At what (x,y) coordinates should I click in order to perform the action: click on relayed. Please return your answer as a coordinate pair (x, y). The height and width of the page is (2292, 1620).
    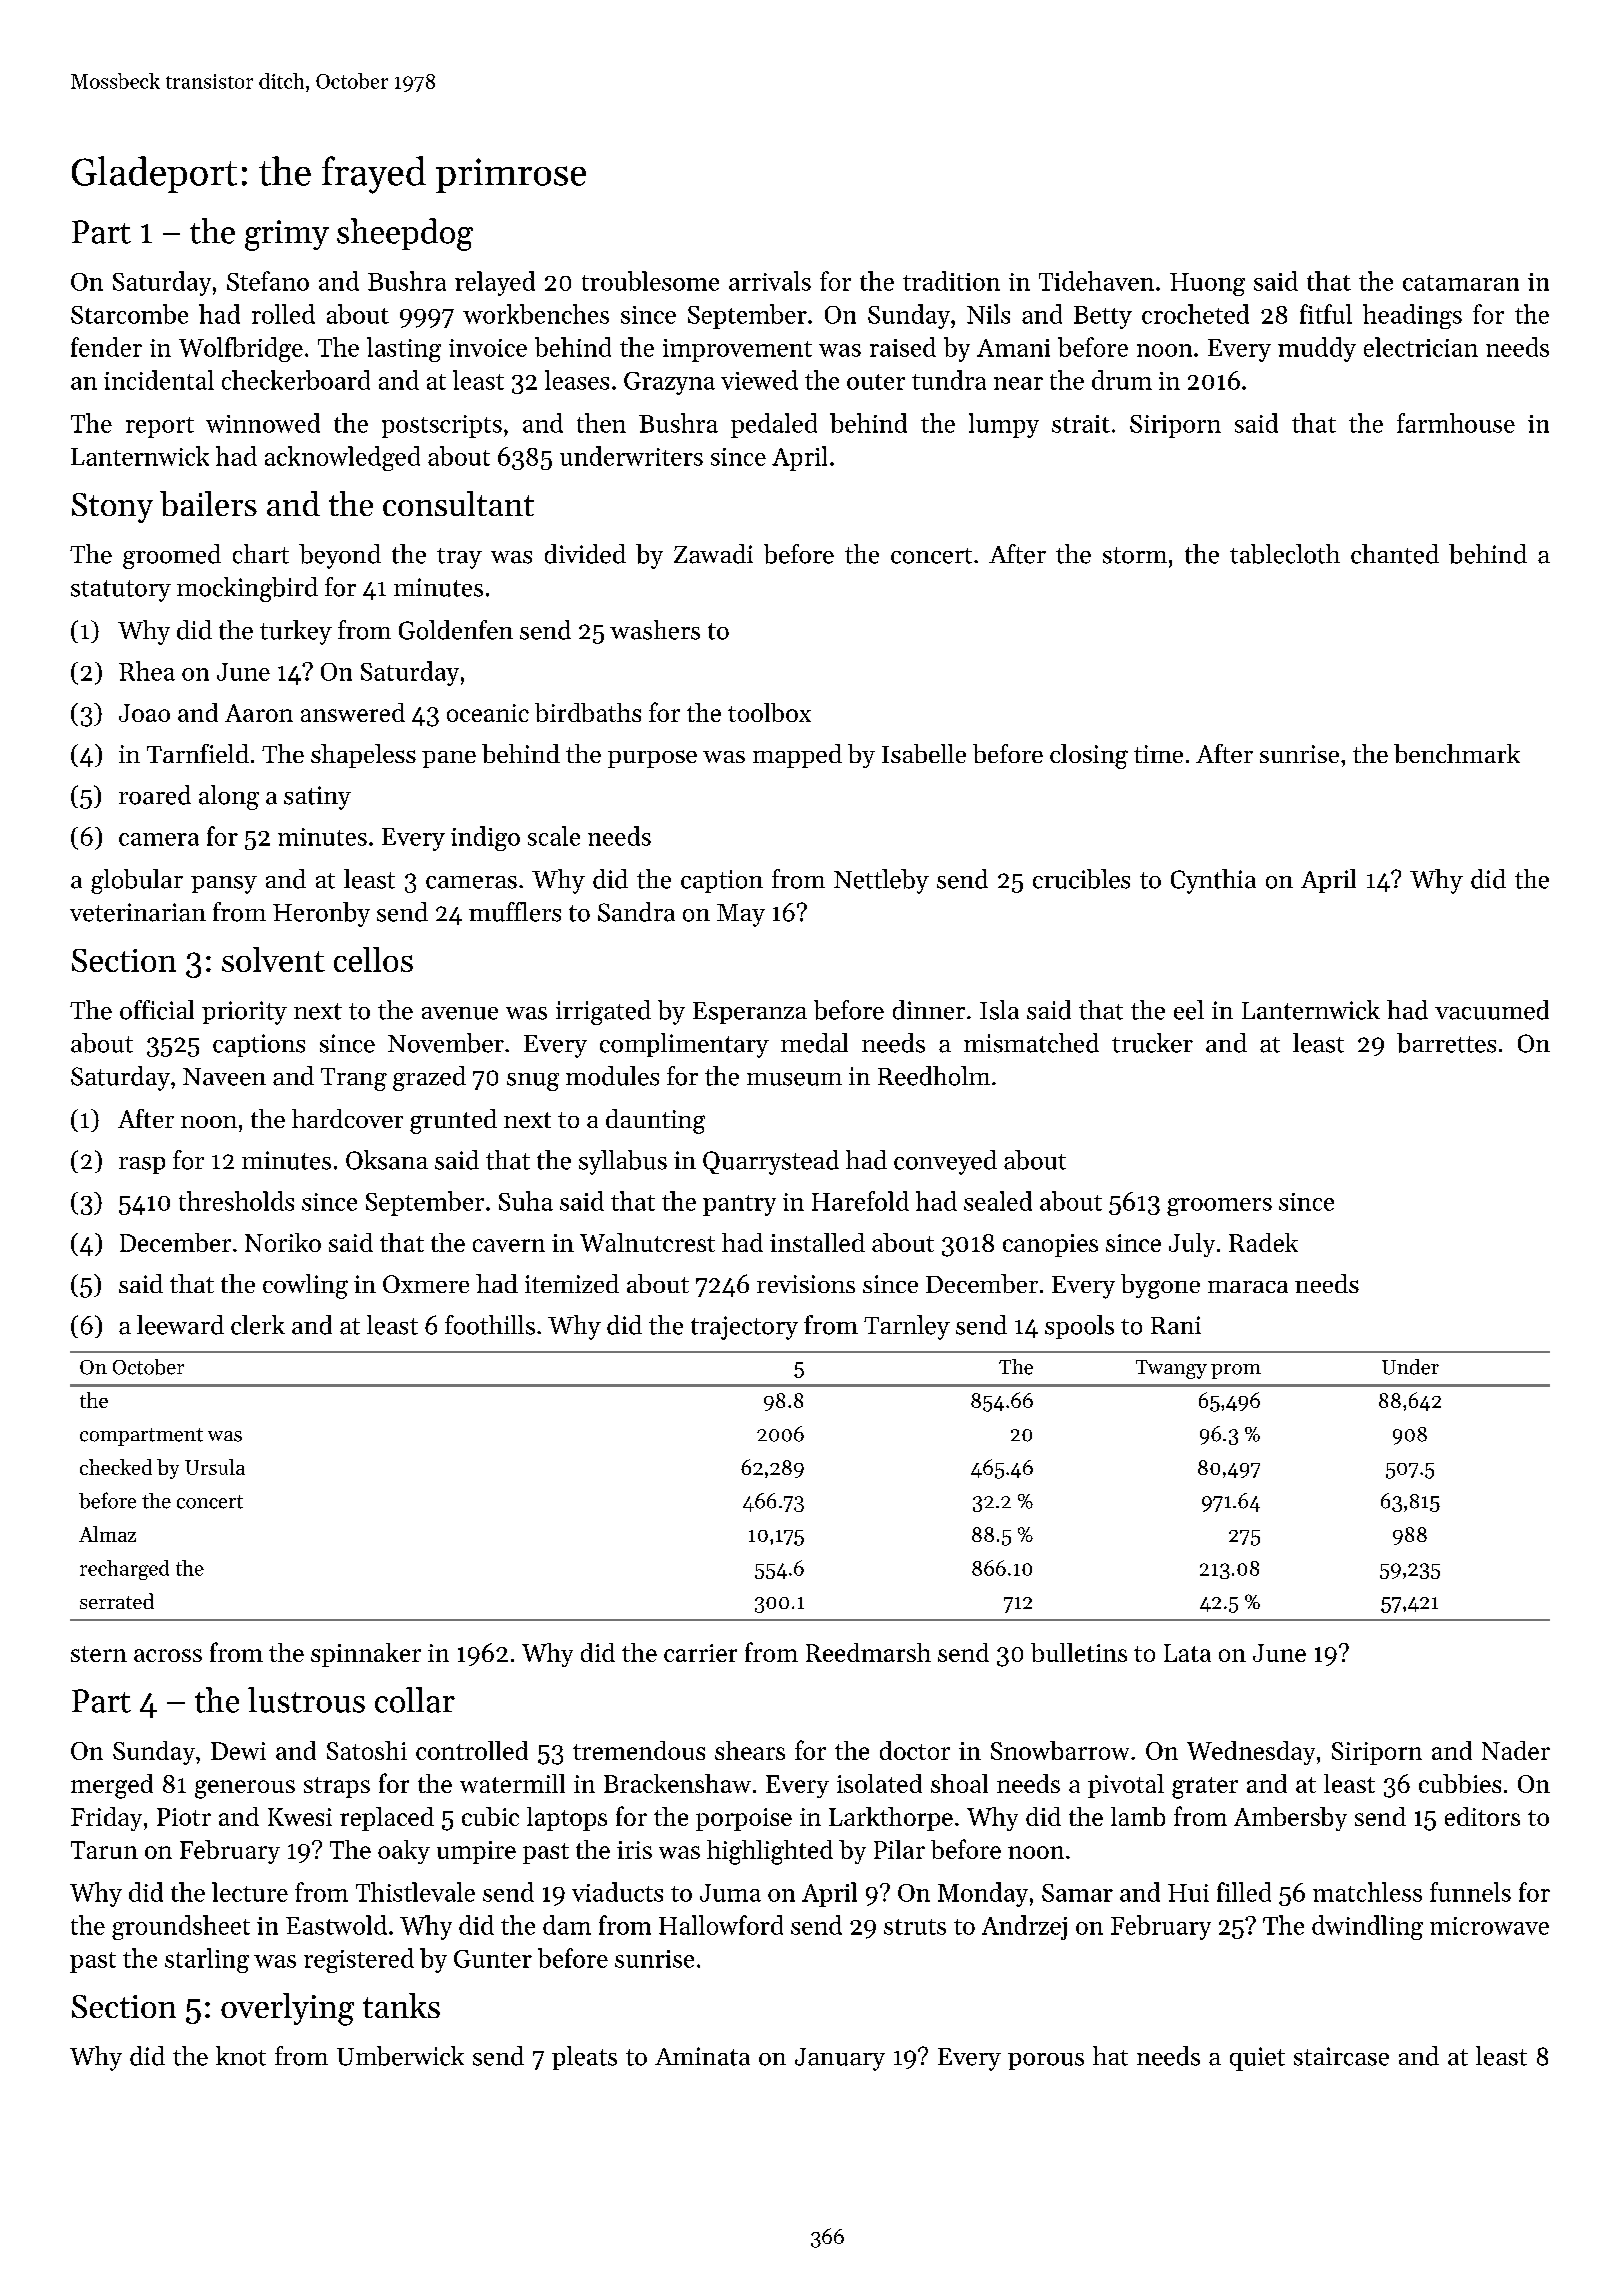
    Looking at the image, I should click on (495, 283).
